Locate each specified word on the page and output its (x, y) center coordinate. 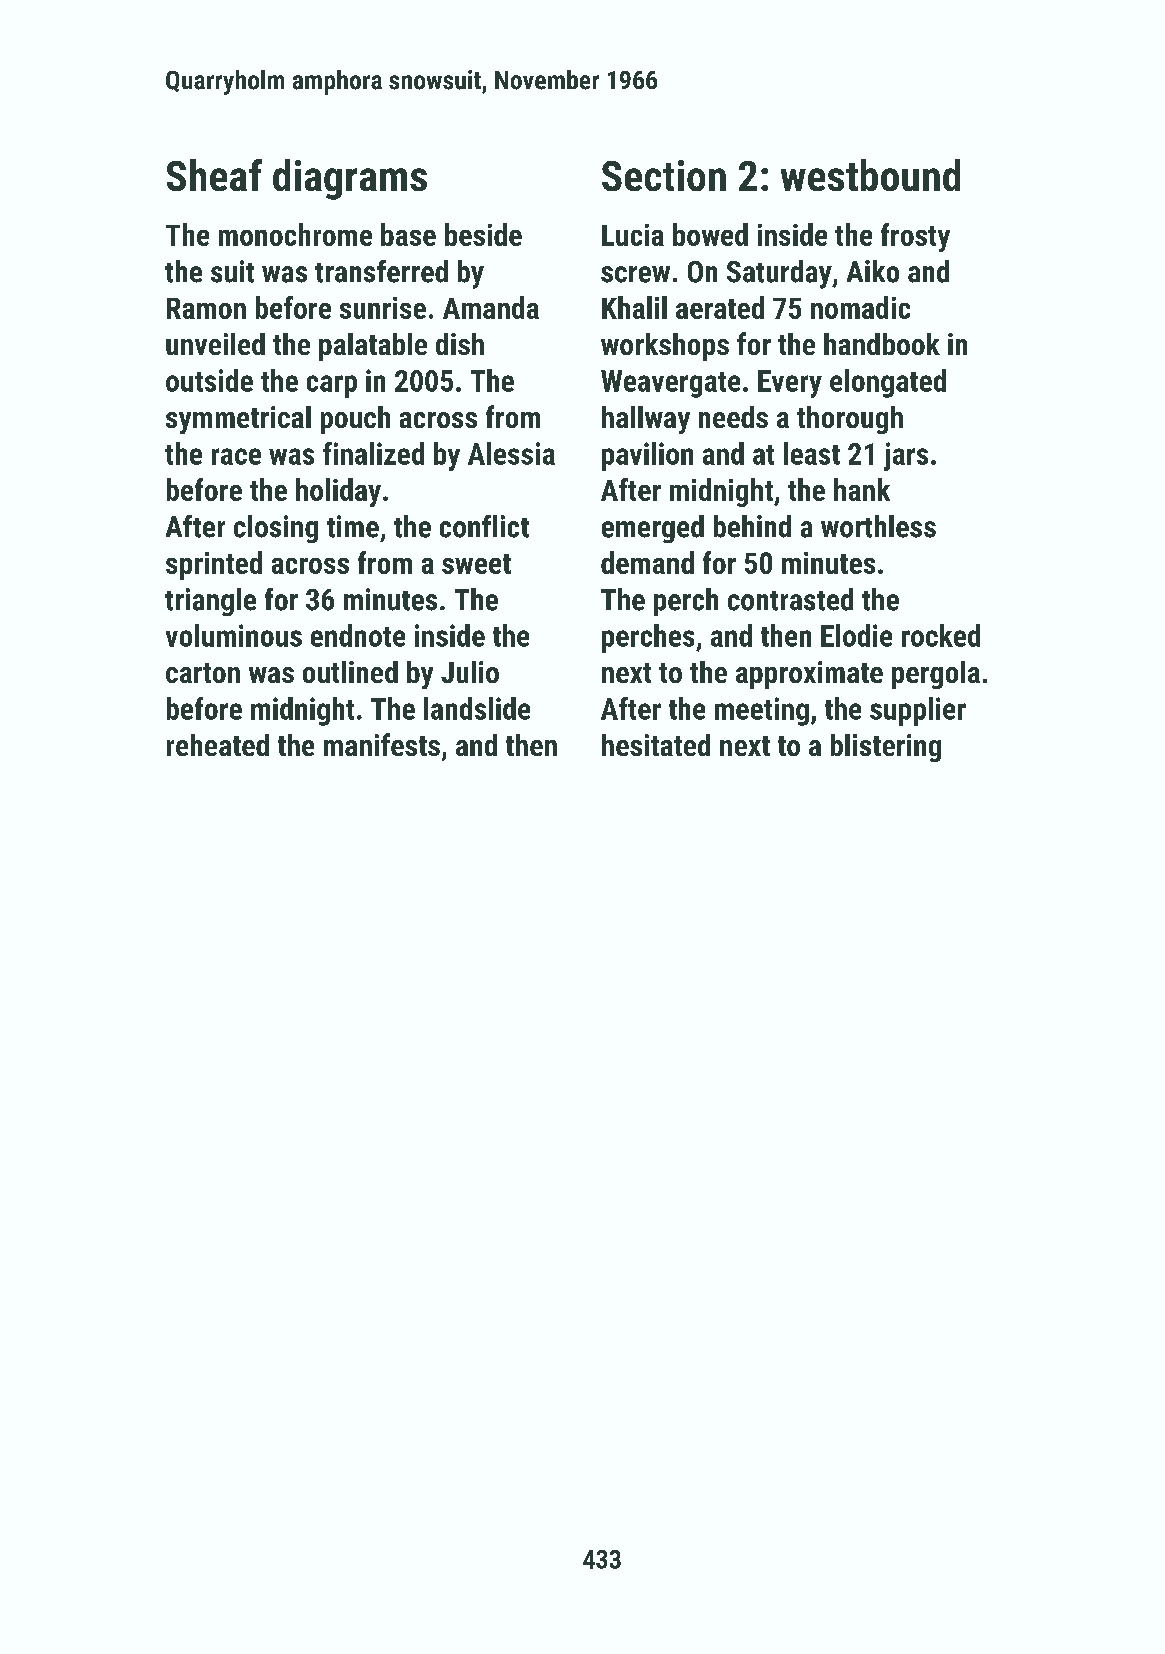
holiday (338, 492)
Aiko (873, 271)
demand (647, 562)
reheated (218, 745)
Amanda (491, 307)
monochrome (295, 234)
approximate (809, 675)
